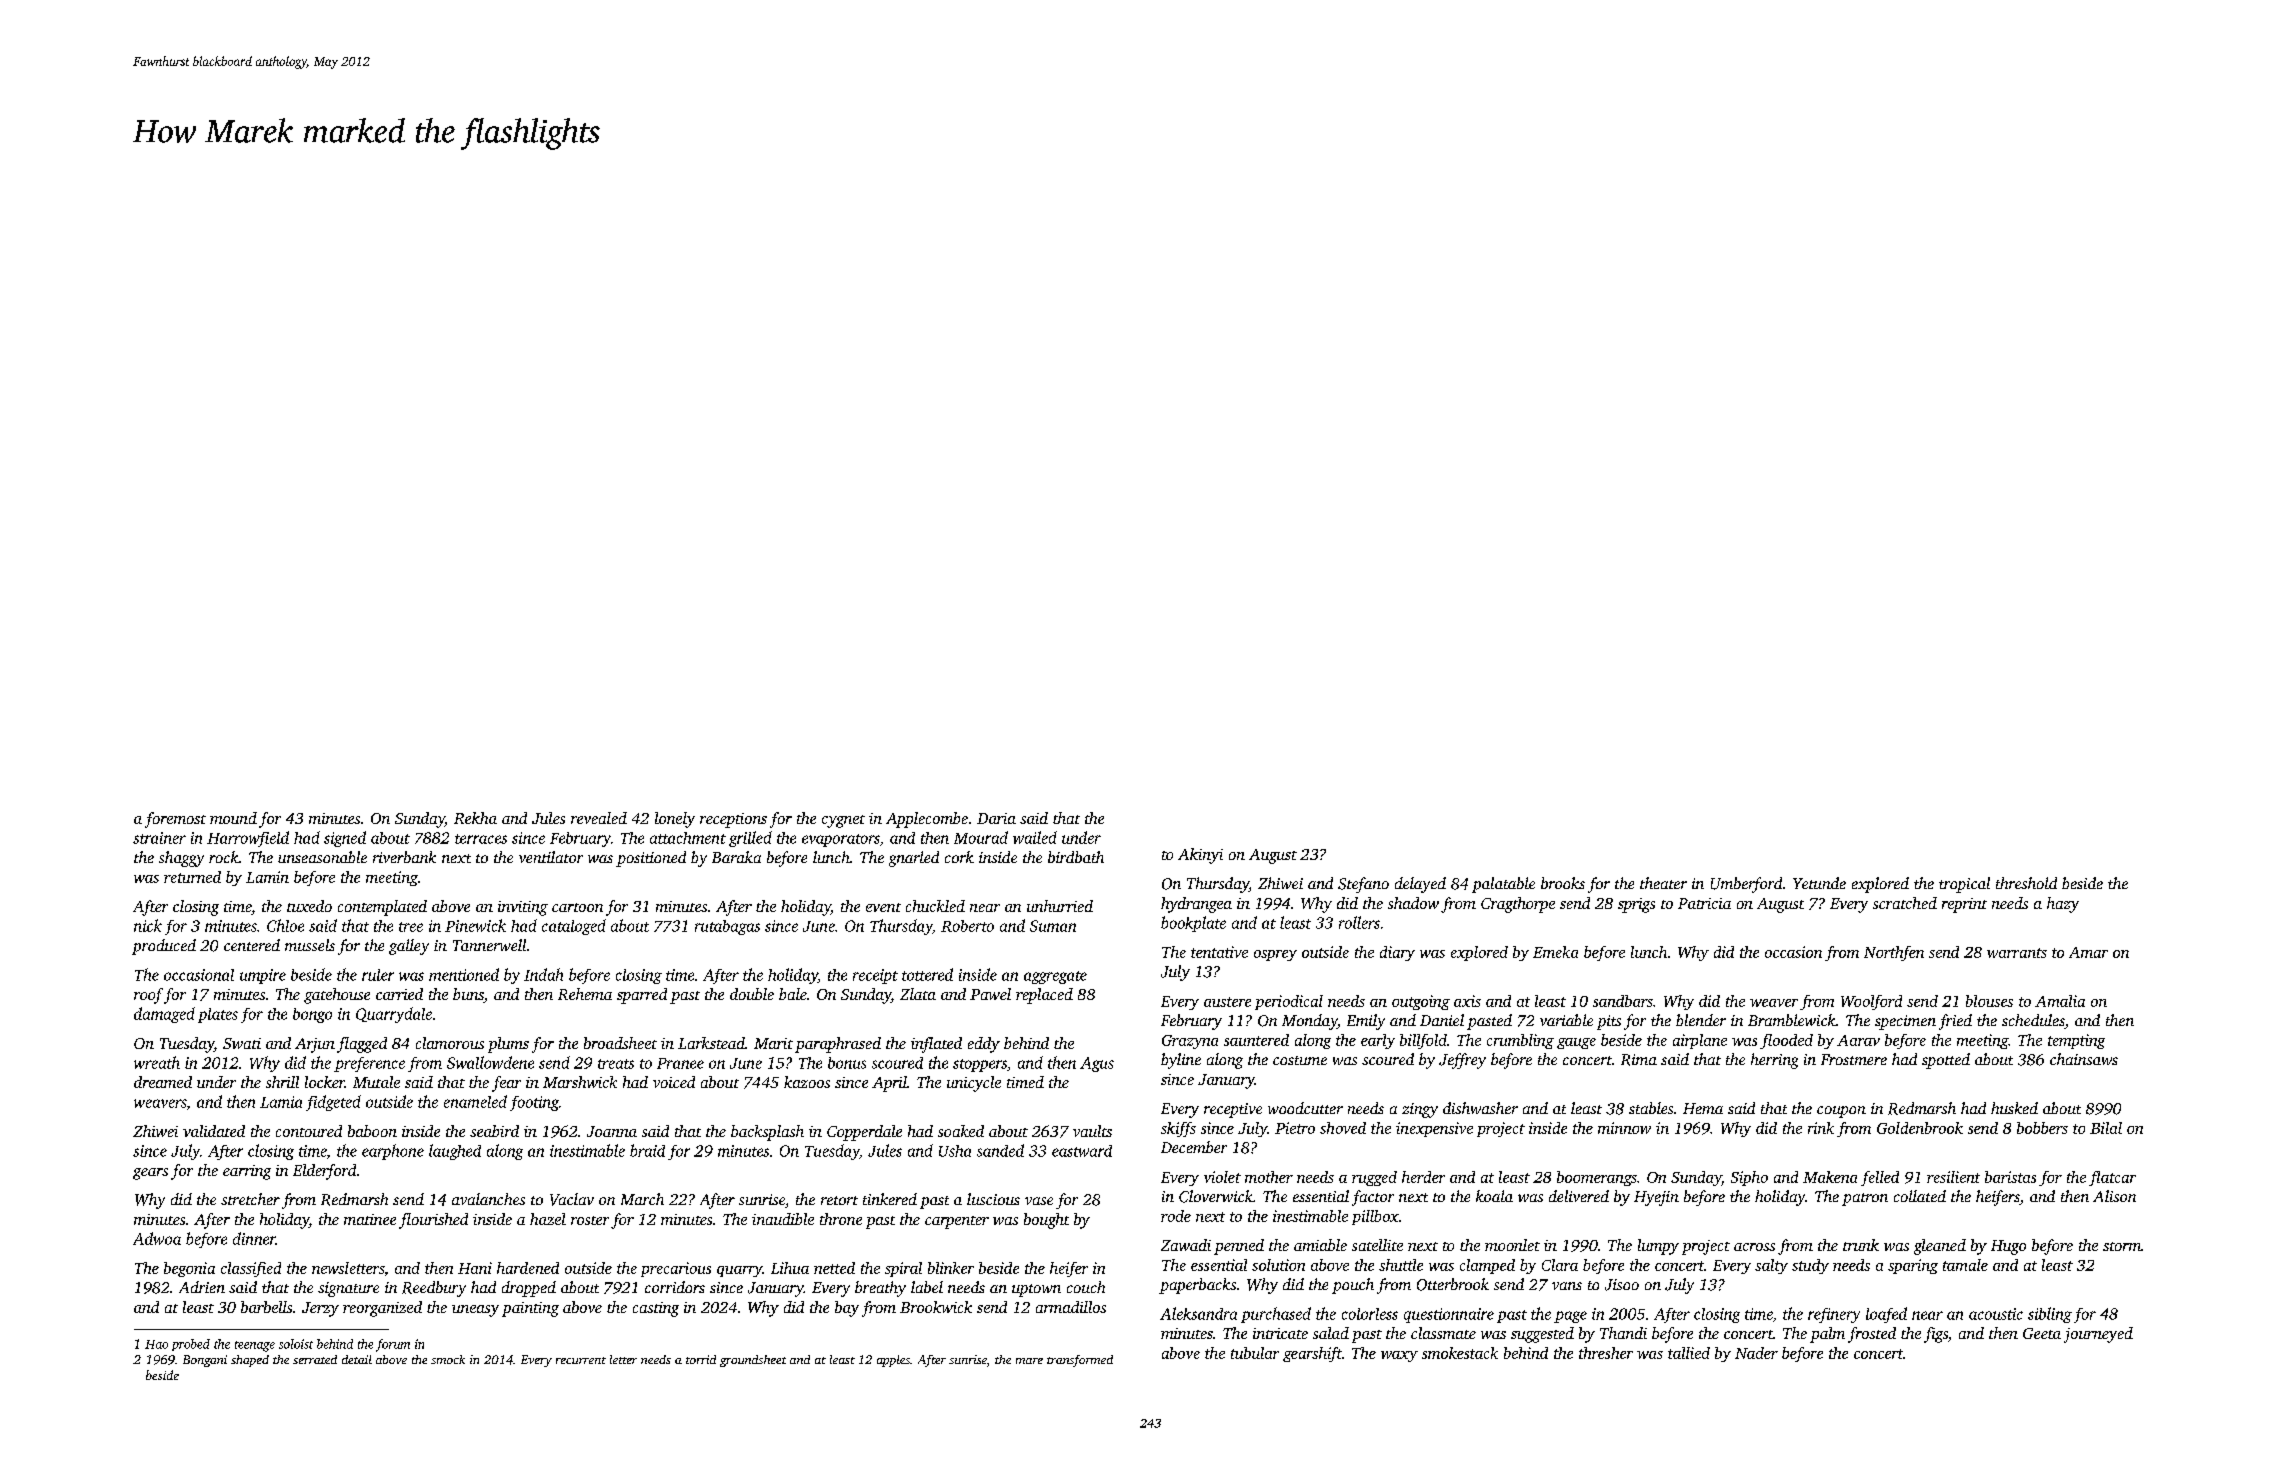 The image size is (2280, 1475). Describe the element at coordinates (1871, 1002) in the screenshot. I see `Woolford` at that location.
